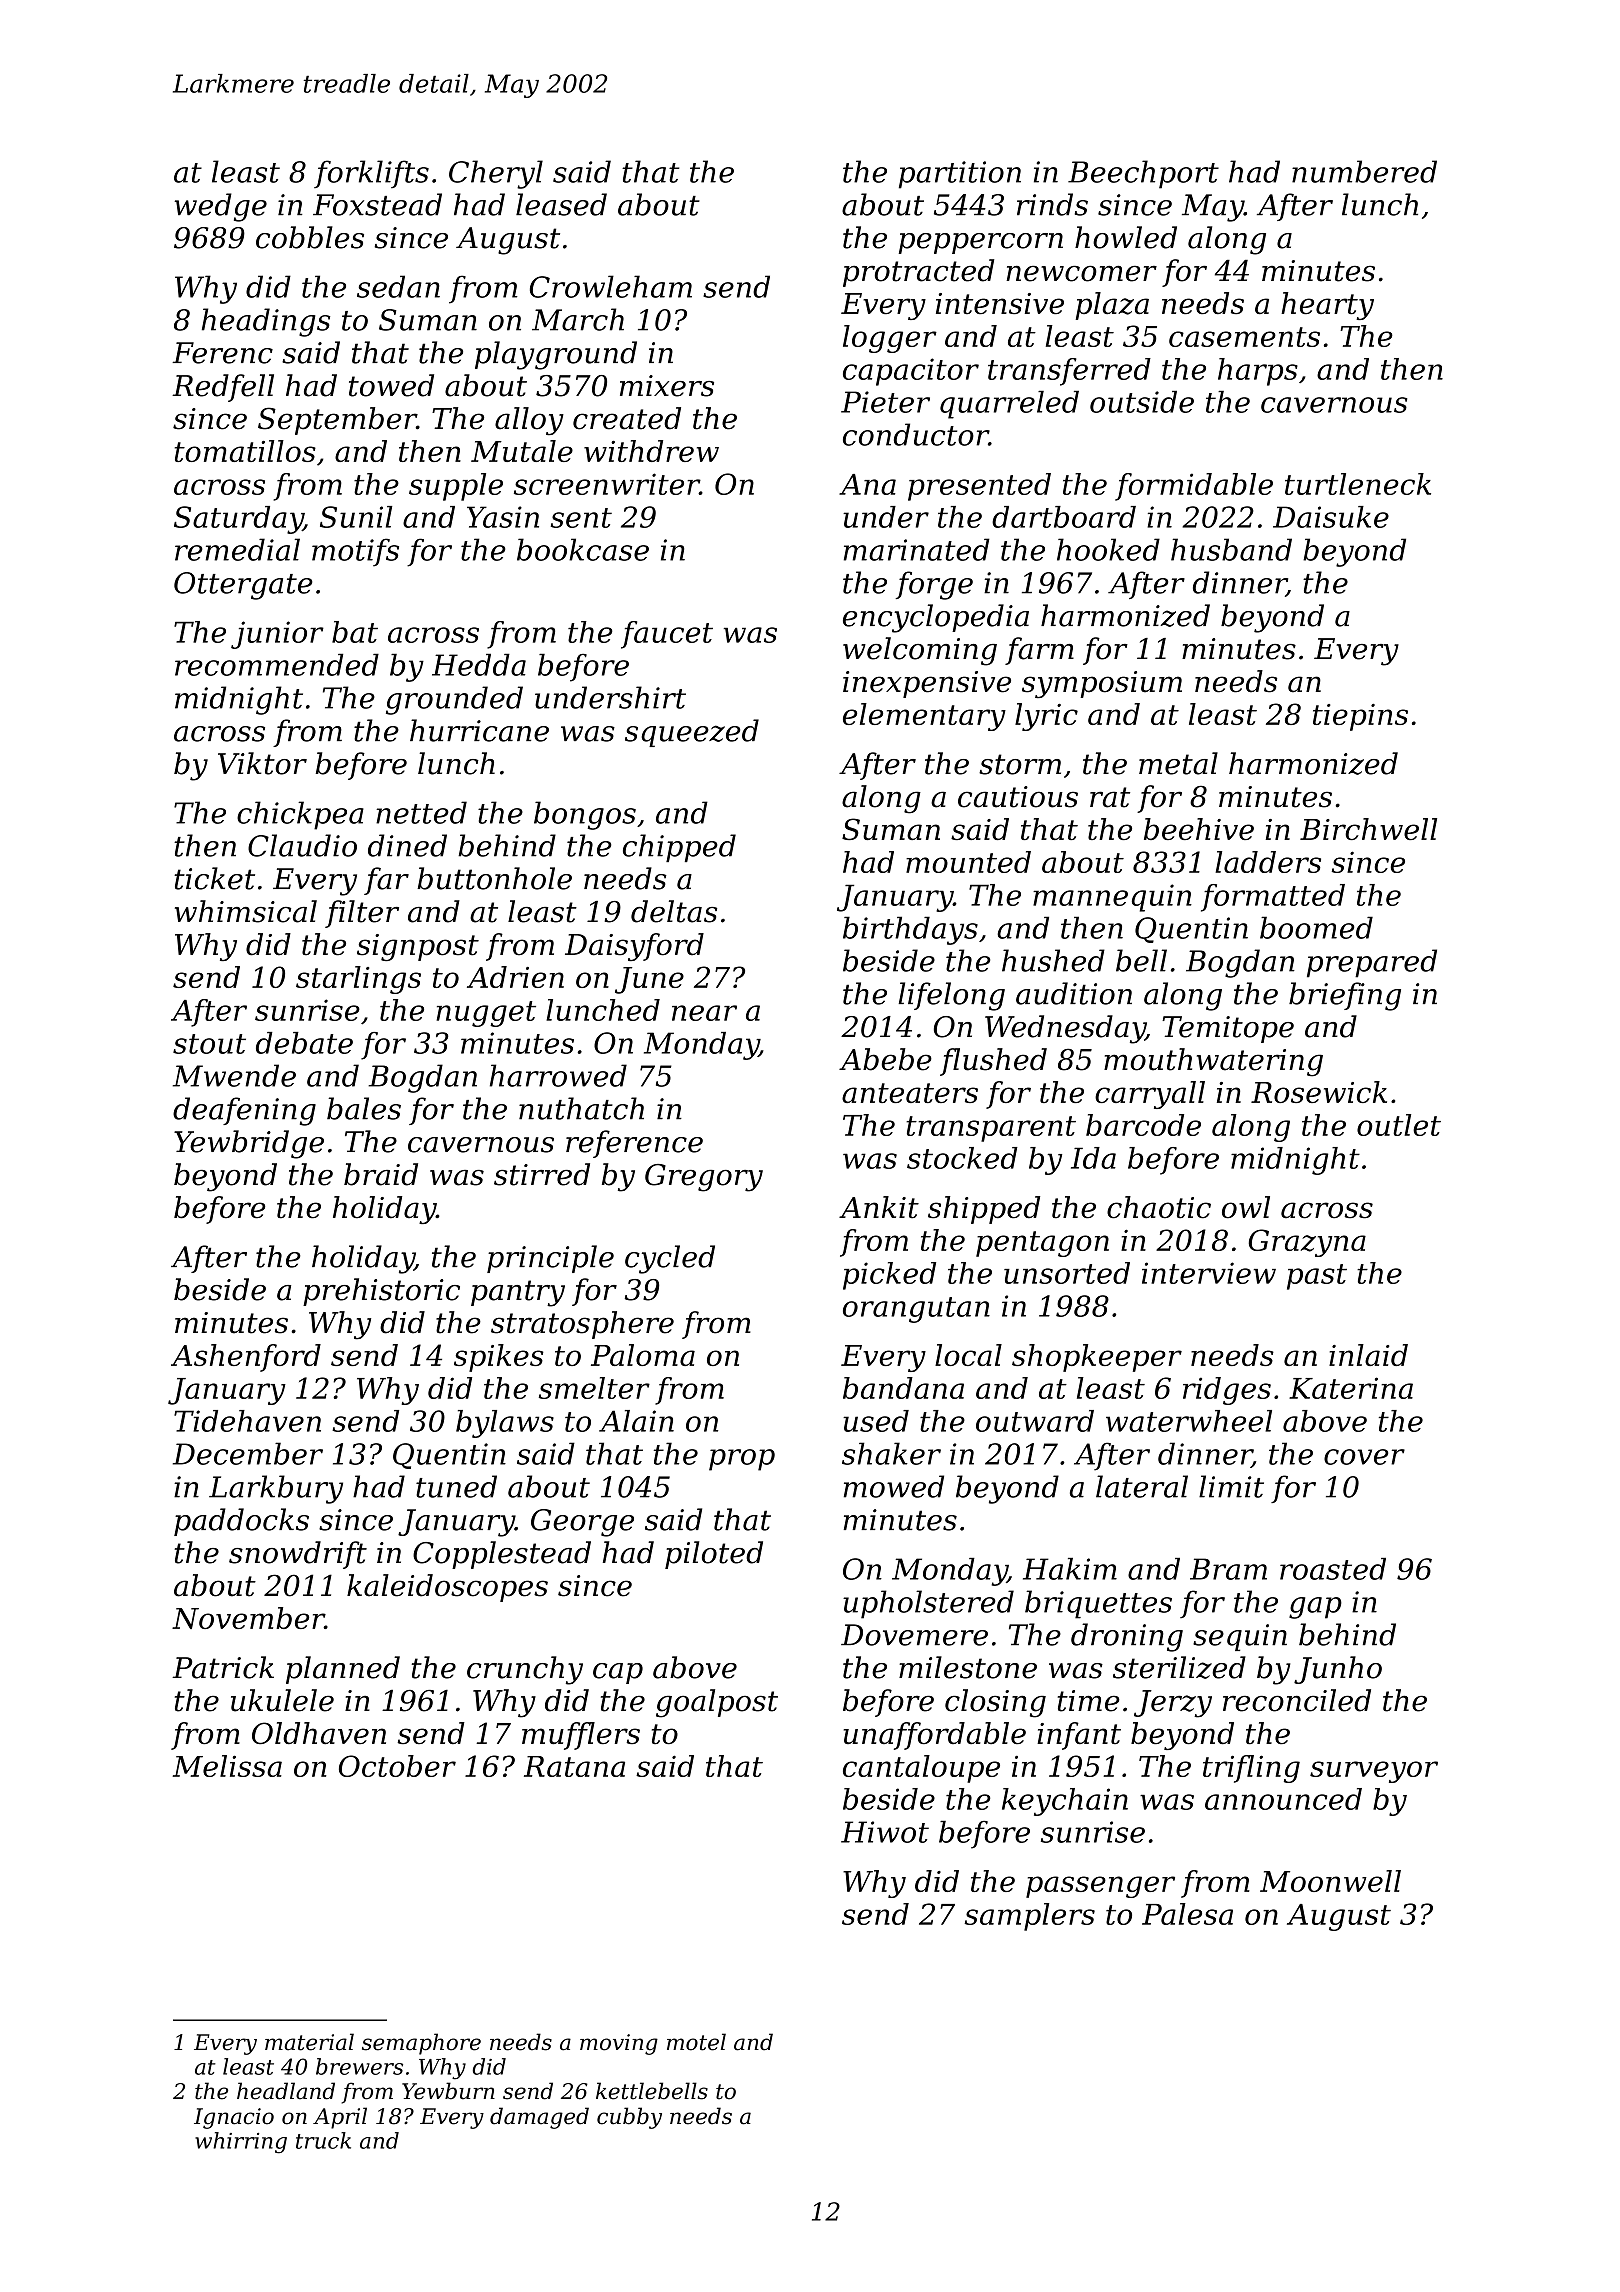  What do you see at coordinates (704, 1178) in the screenshot?
I see `Gregory` at bounding box center [704, 1178].
